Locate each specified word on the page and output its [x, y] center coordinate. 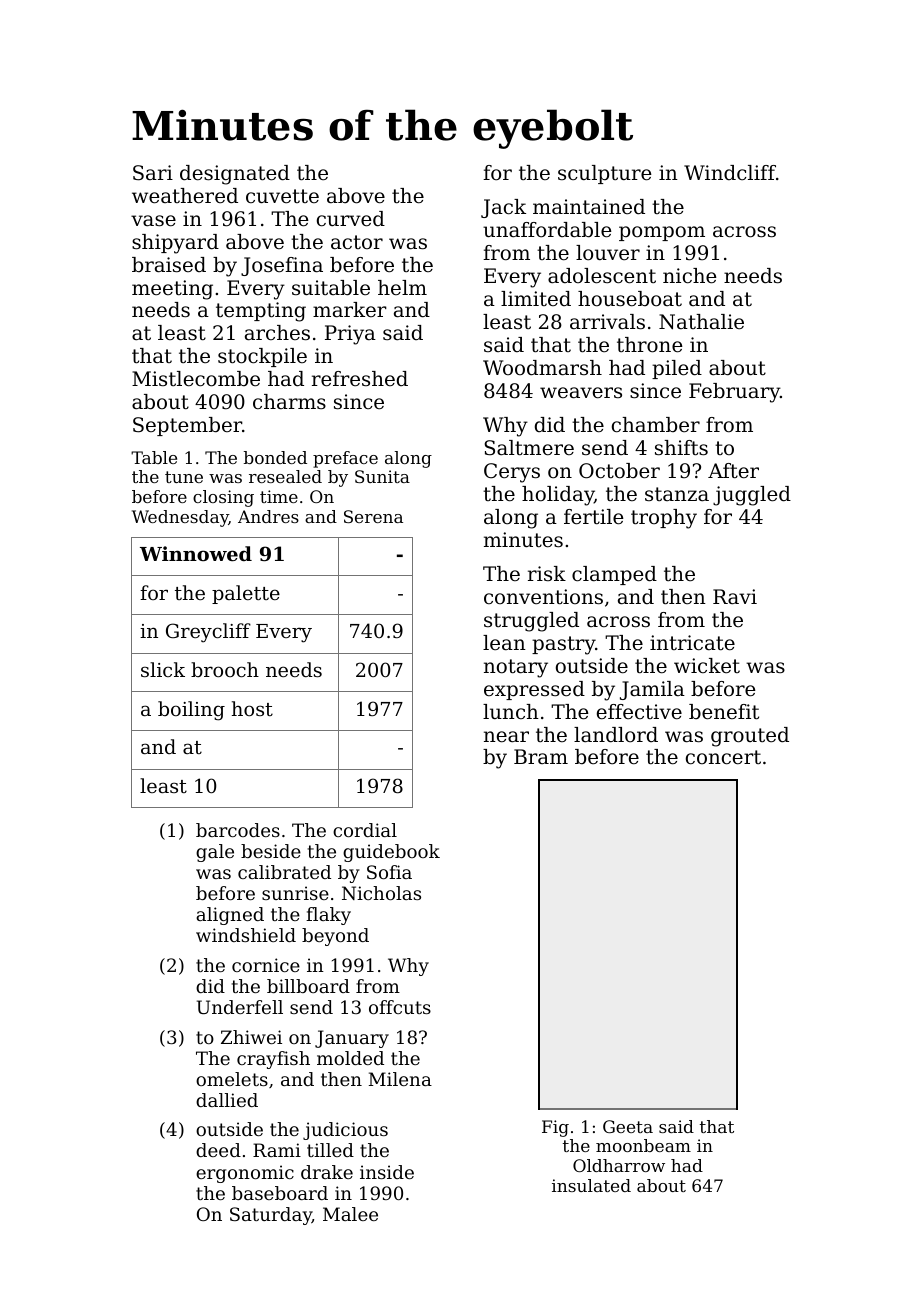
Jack [503, 208]
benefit [724, 712]
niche [690, 276]
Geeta [628, 1126]
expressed [534, 690]
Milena [400, 1079]
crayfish [273, 1060]
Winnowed [196, 553]
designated [235, 175]
